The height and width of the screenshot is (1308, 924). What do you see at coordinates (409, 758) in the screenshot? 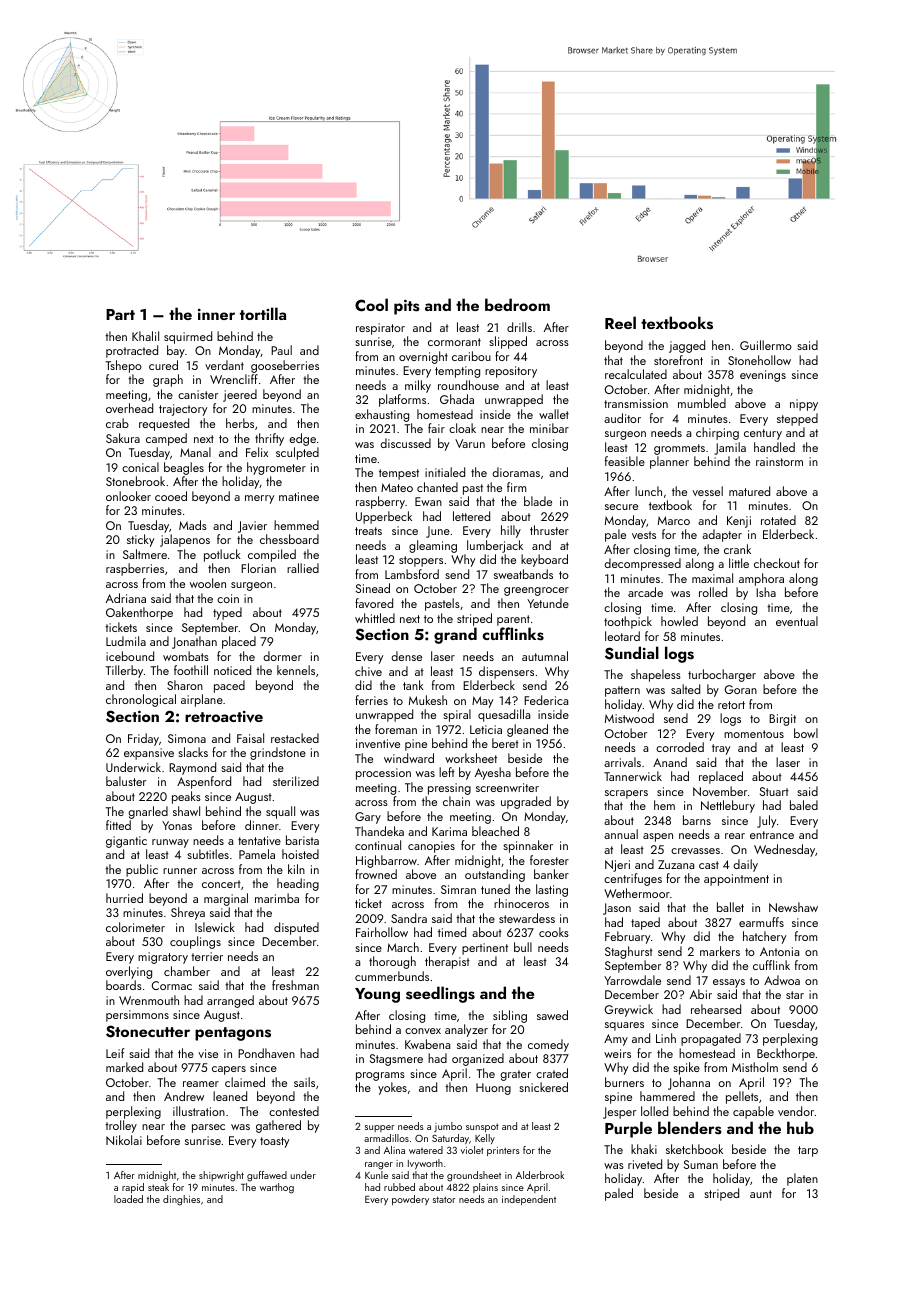
I see `windward` at bounding box center [409, 758].
